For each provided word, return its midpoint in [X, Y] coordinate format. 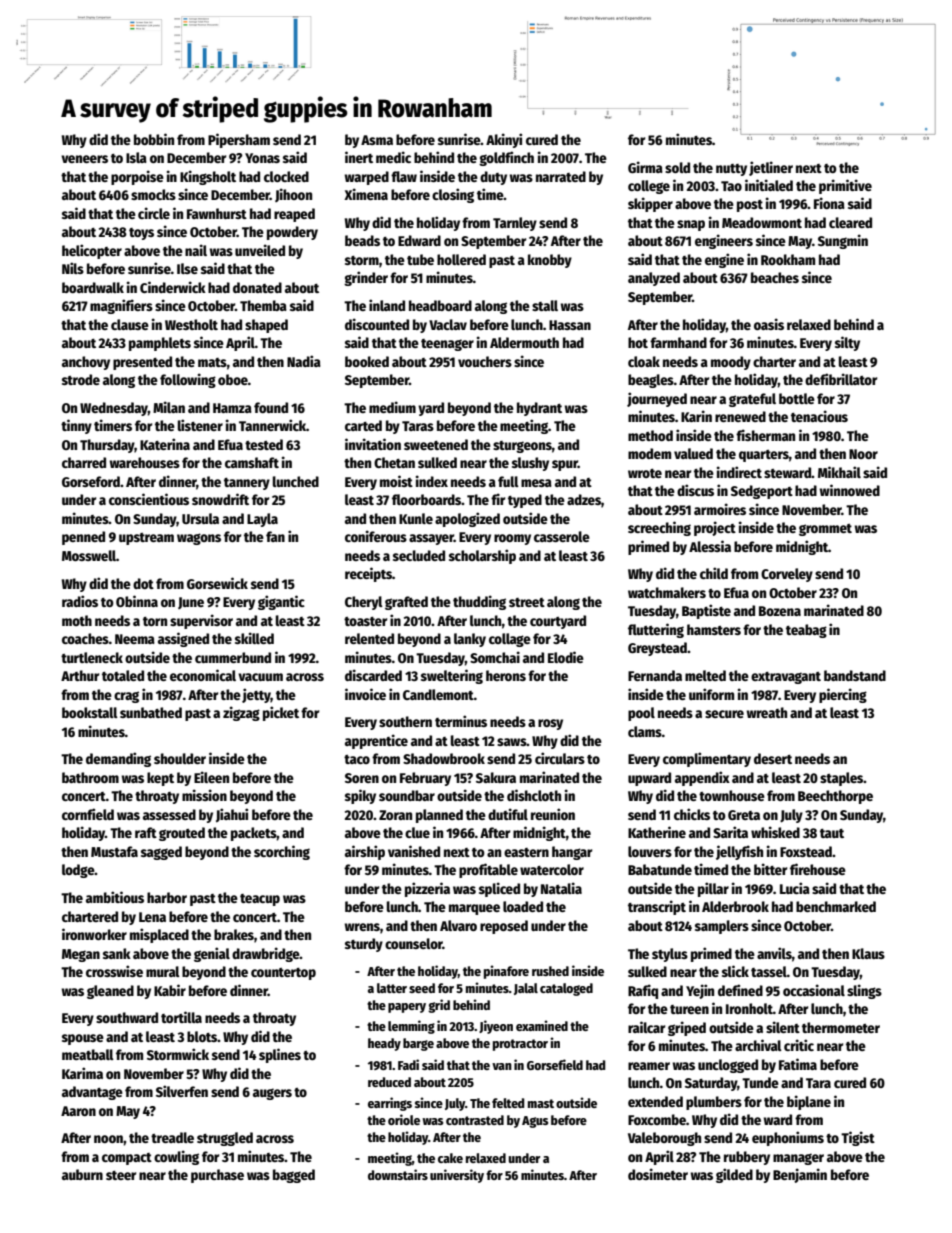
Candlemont [438, 694]
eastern [526, 852]
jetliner [771, 168]
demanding [118, 759]
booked [367, 361]
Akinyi [504, 140]
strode [81, 379]
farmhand [678, 342]
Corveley [787, 575]
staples [842, 779]
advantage [92, 1093]
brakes [234, 934]
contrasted [475, 1120]
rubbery [747, 1158]
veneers [84, 159]
